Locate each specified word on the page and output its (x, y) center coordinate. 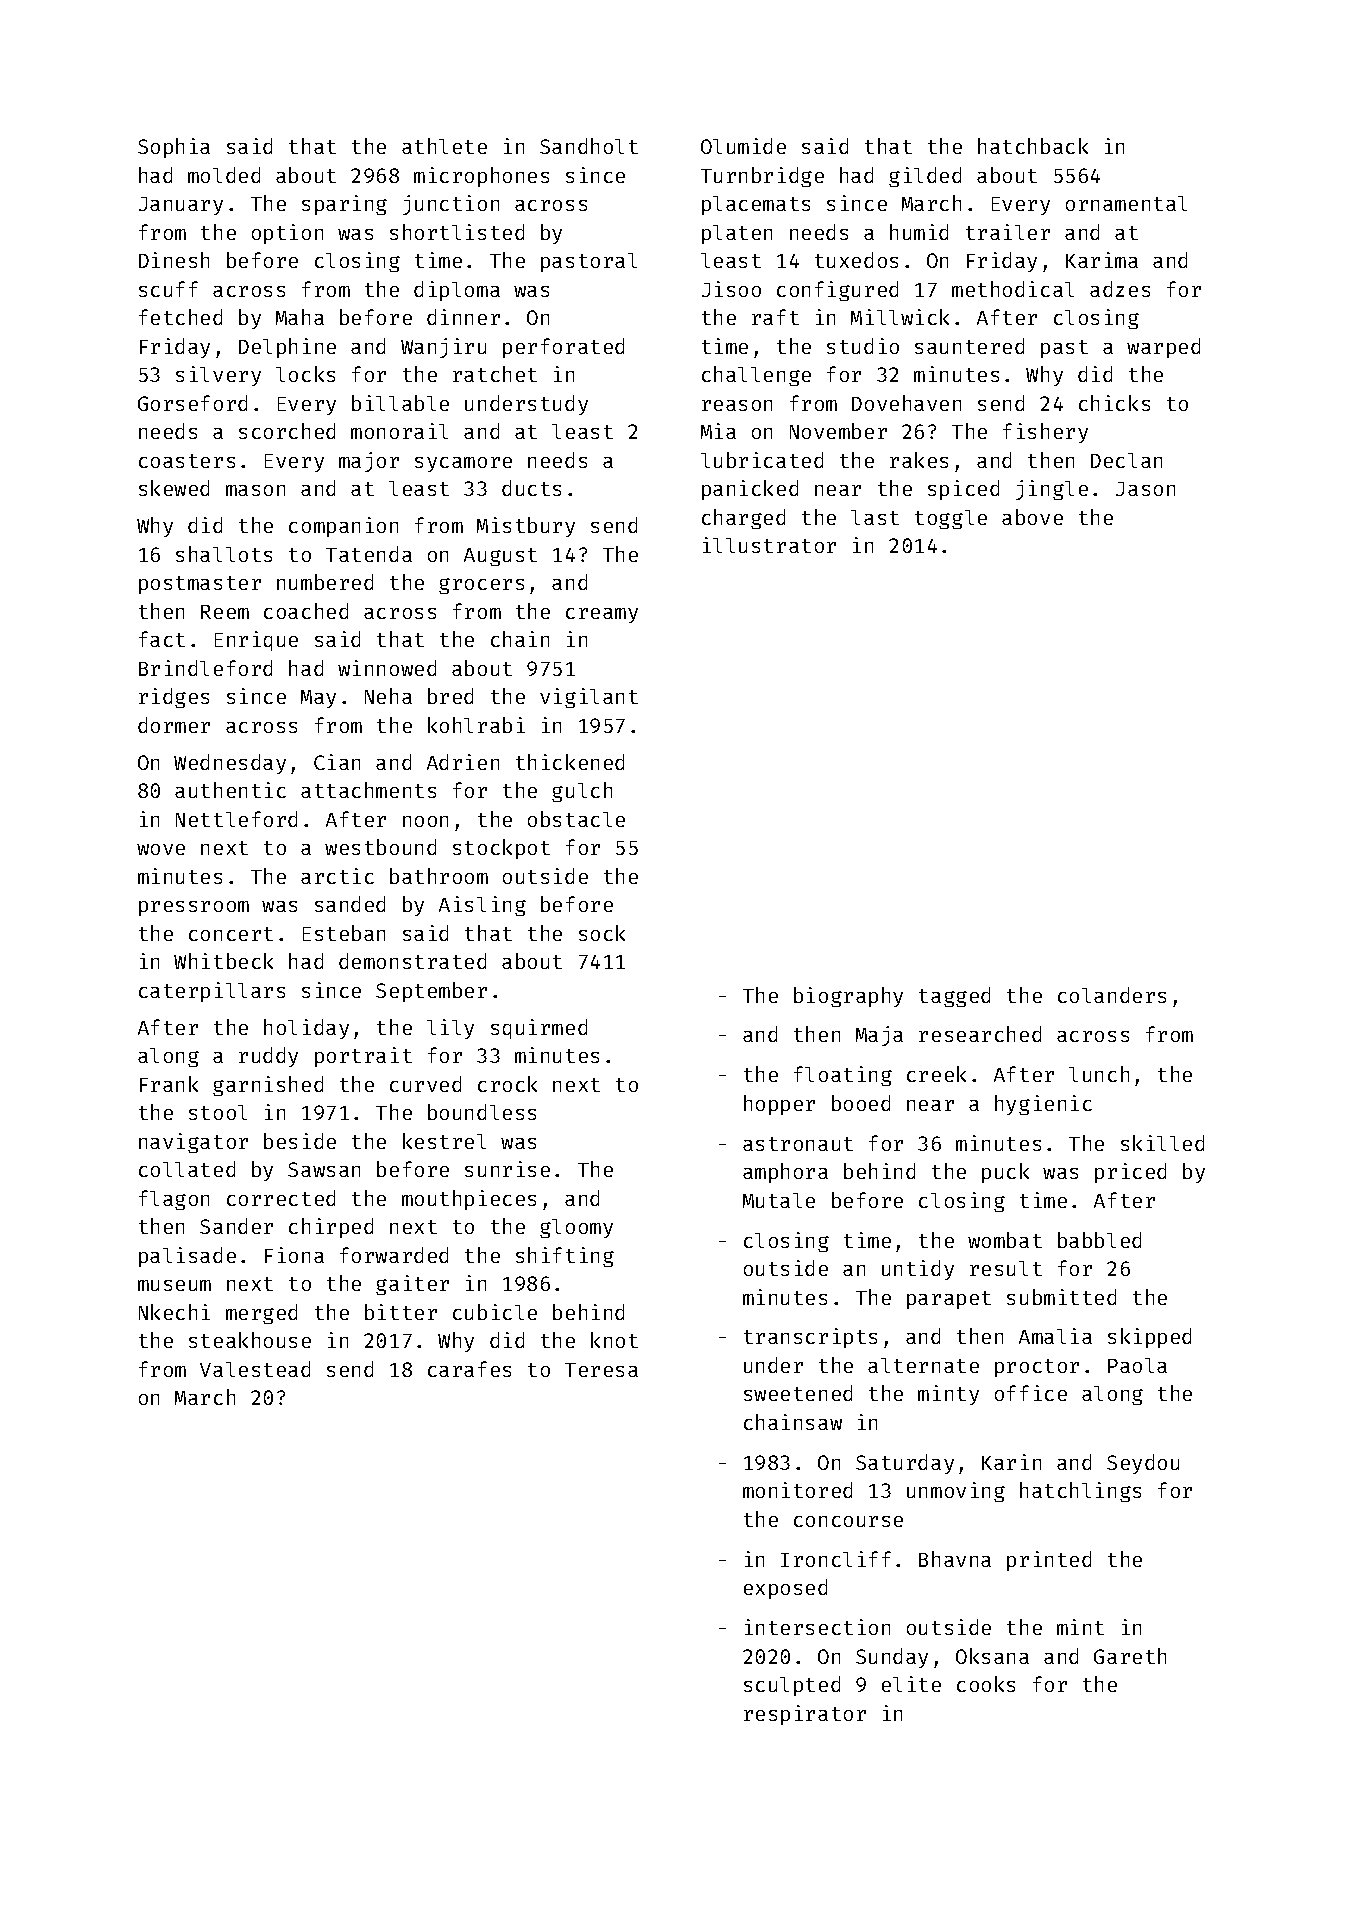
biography (848, 997)
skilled (1162, 1143)
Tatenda (369, 554)
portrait (363, 1057)
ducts (531, 488)
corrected (281, 1198)
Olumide (743, 146)
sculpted (792, 1686)
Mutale (779, 1200)
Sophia (174, 148)
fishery (1045, 433)
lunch (1099, 1074)
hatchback (1033, 146)
